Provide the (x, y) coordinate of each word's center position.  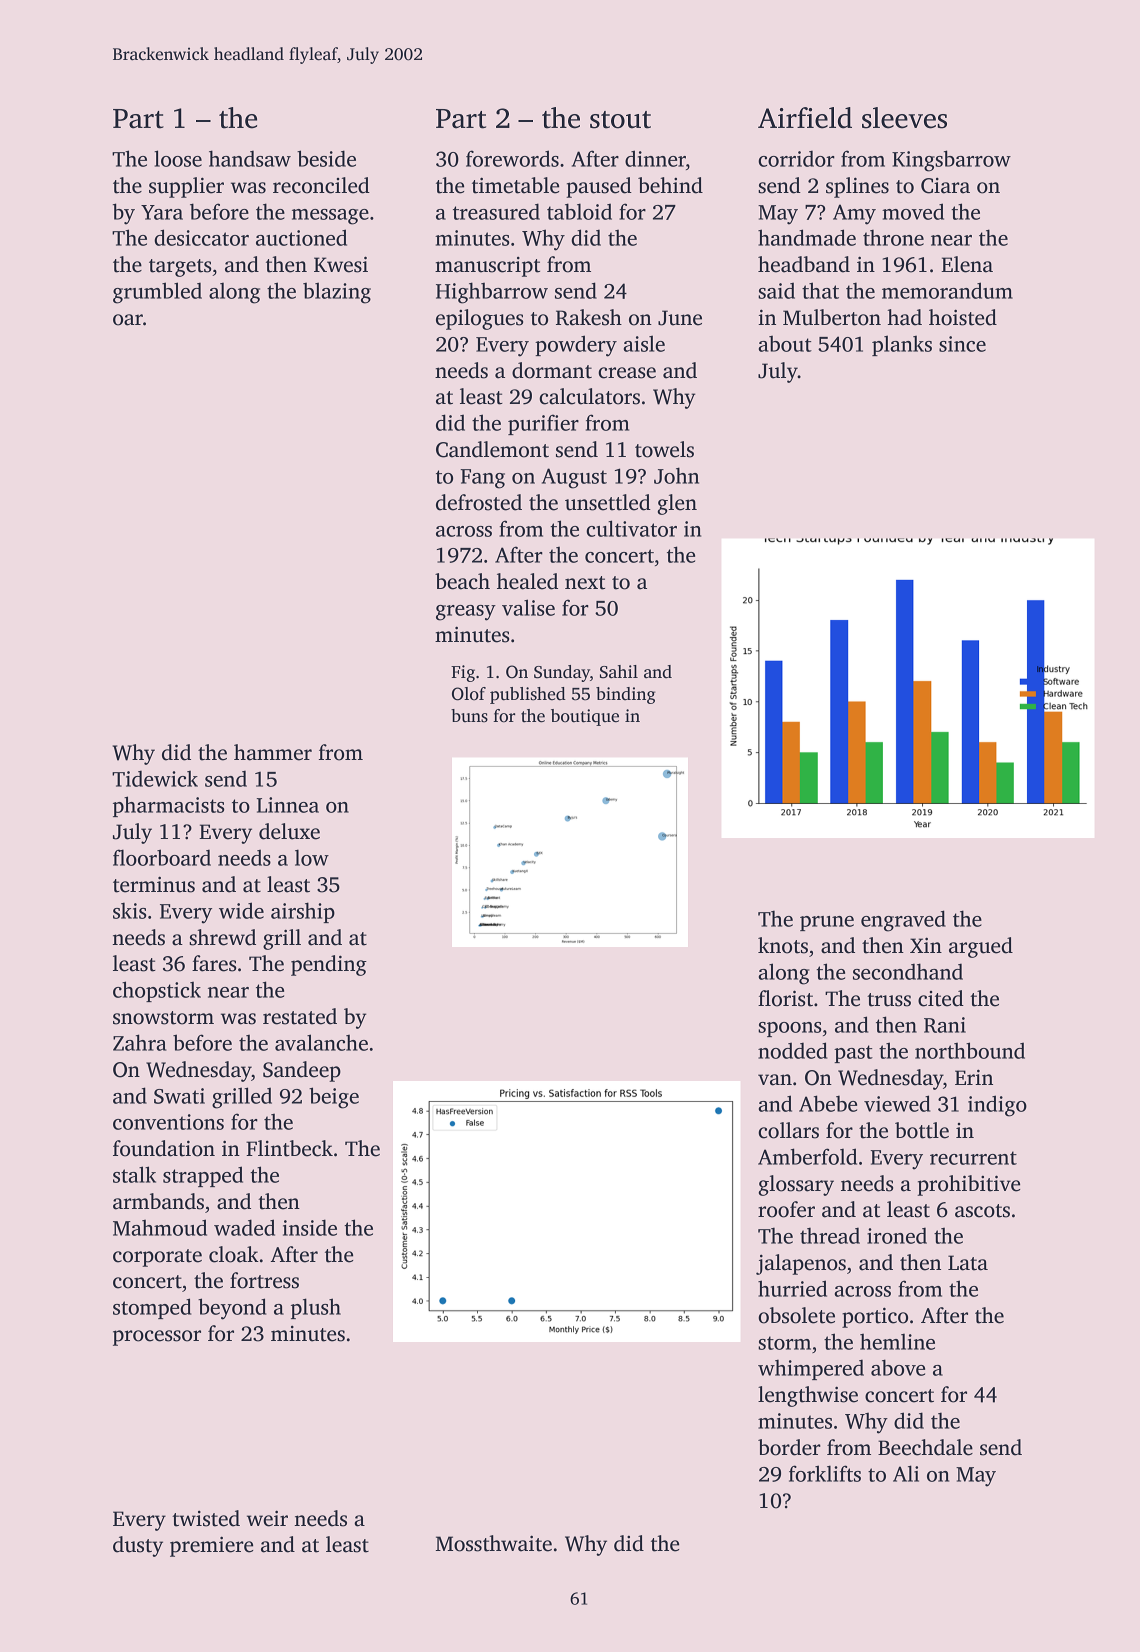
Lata (968, 1263)
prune (827, 923)
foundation (164, 1148)
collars (788, 1130)
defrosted (479, 502)
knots (783, 945)
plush (316, 1308)
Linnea (288, 805)
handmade (807, 237)
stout (620, 120)
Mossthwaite (494, 1543)
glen (677, 504)
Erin (974, 1077)
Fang (482, 479)
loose (178, 158)
